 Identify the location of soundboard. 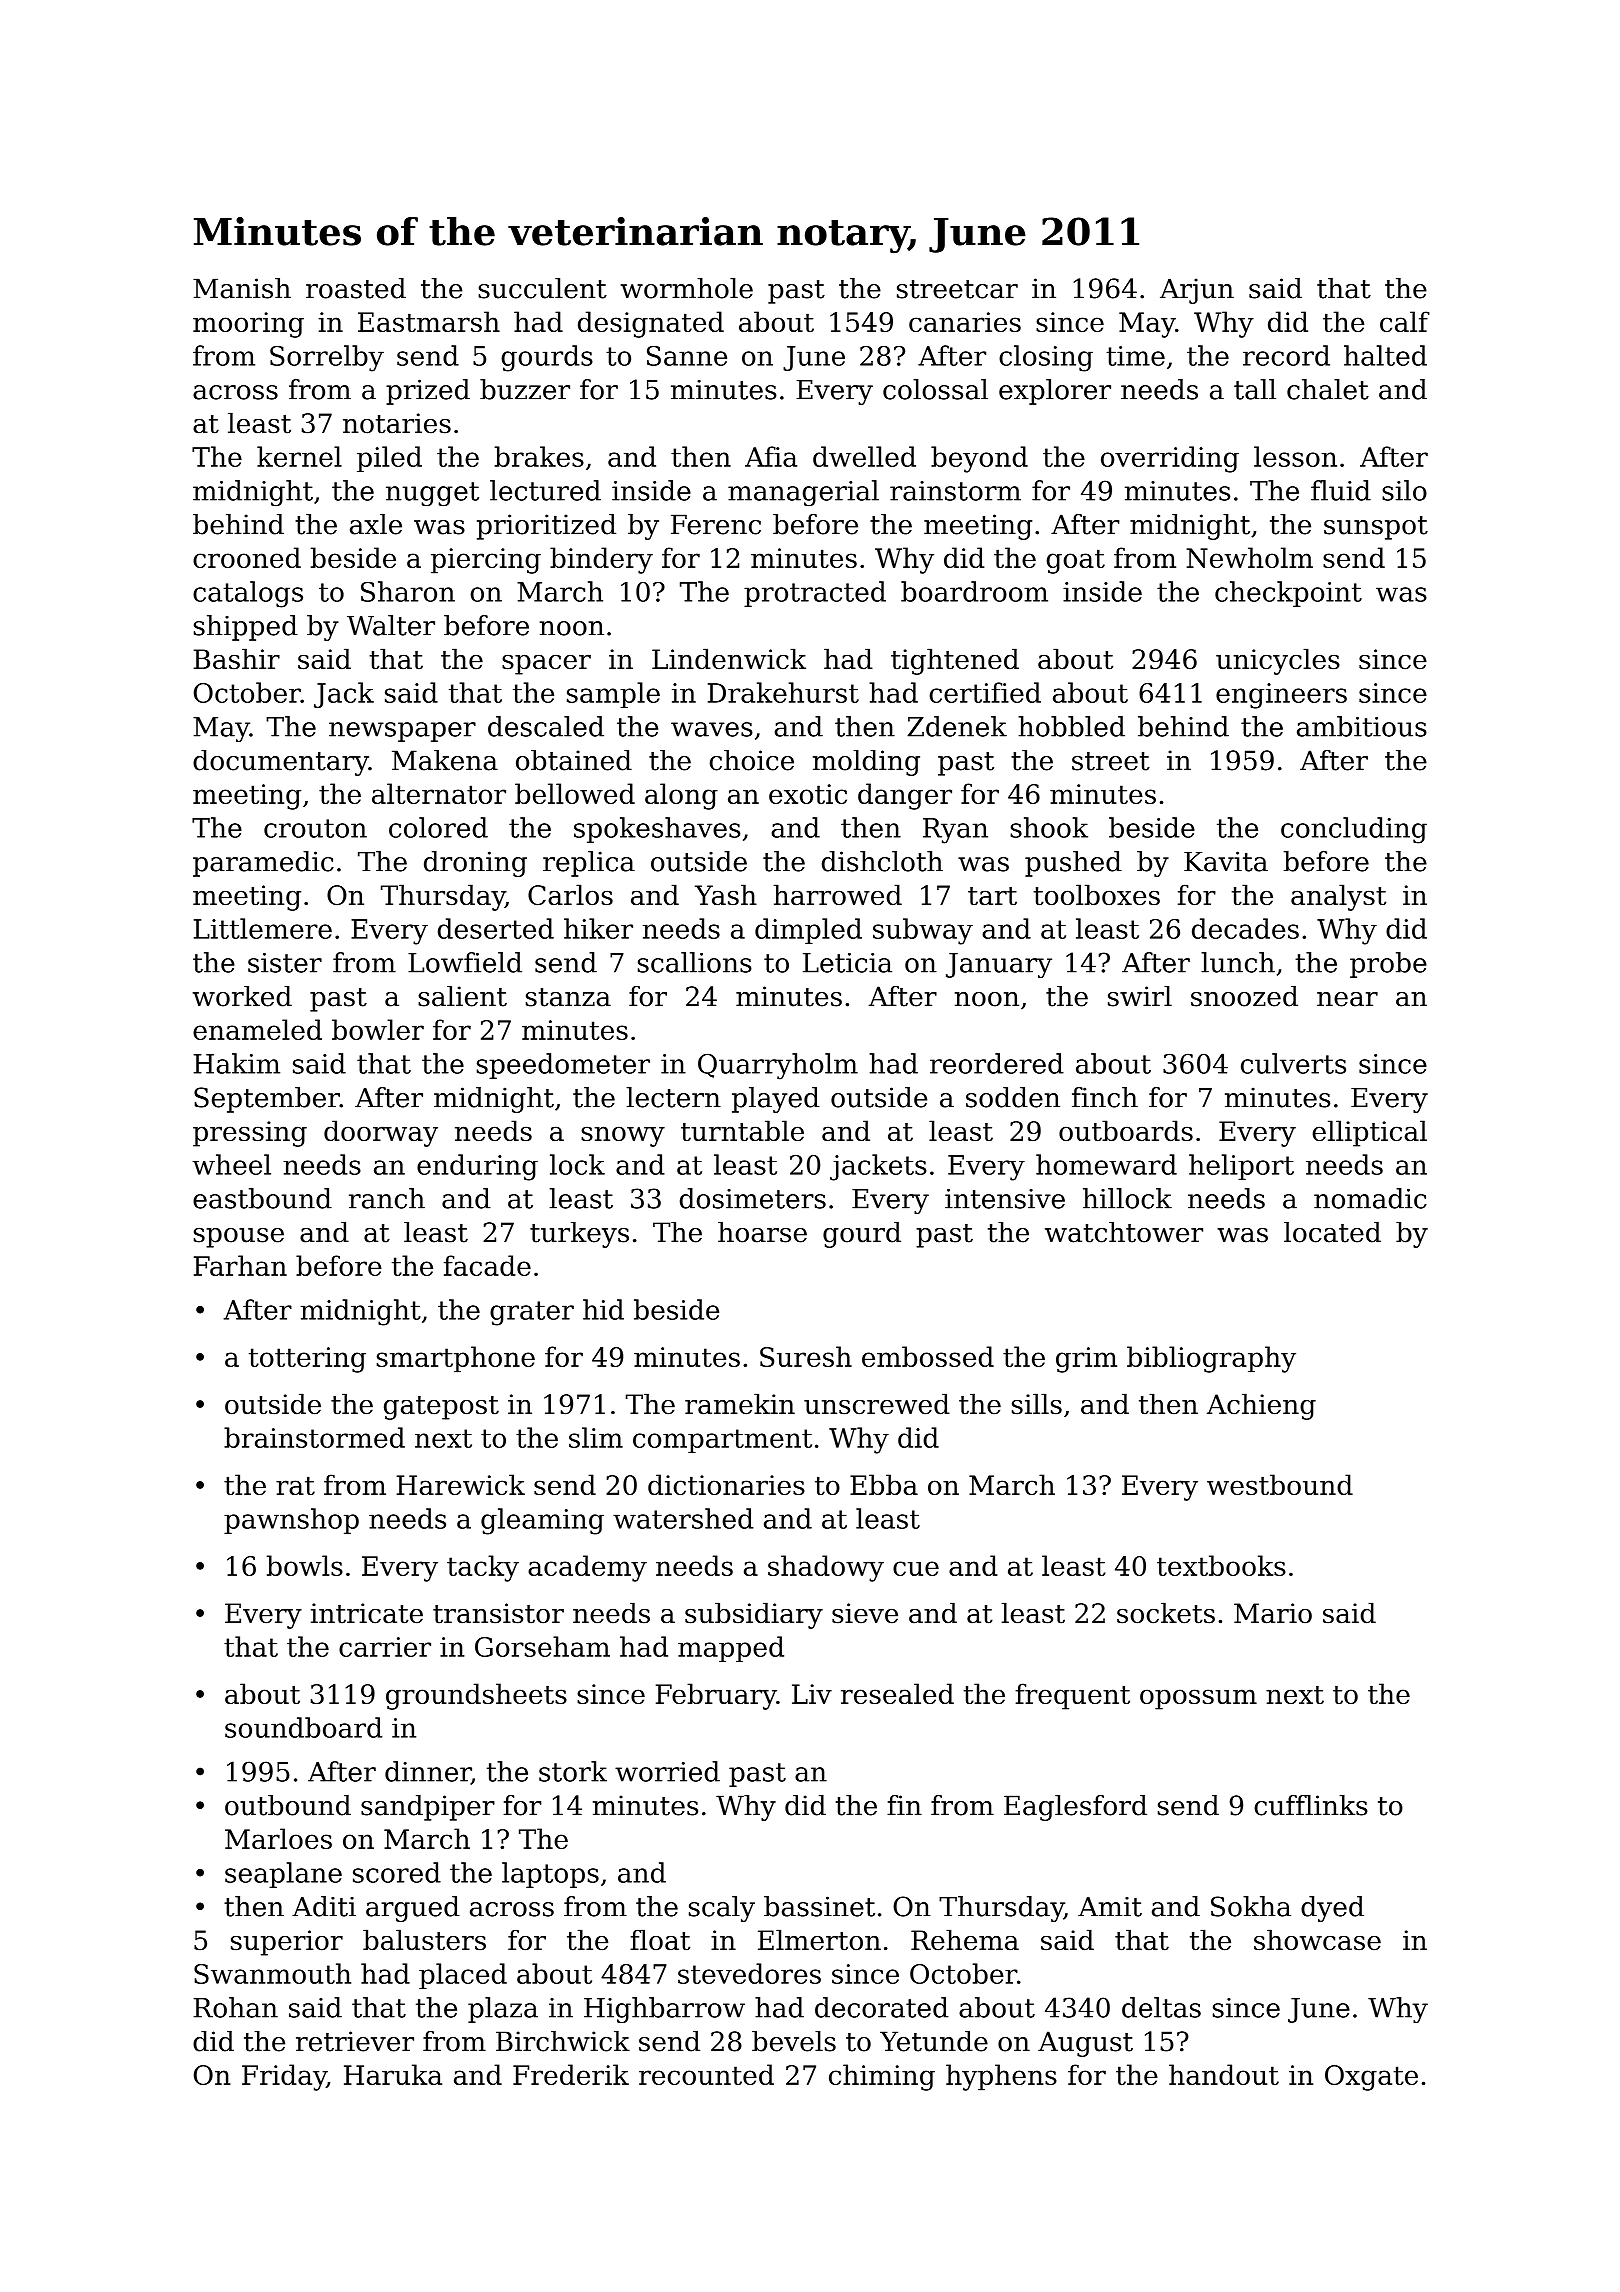
(303, 1727).
